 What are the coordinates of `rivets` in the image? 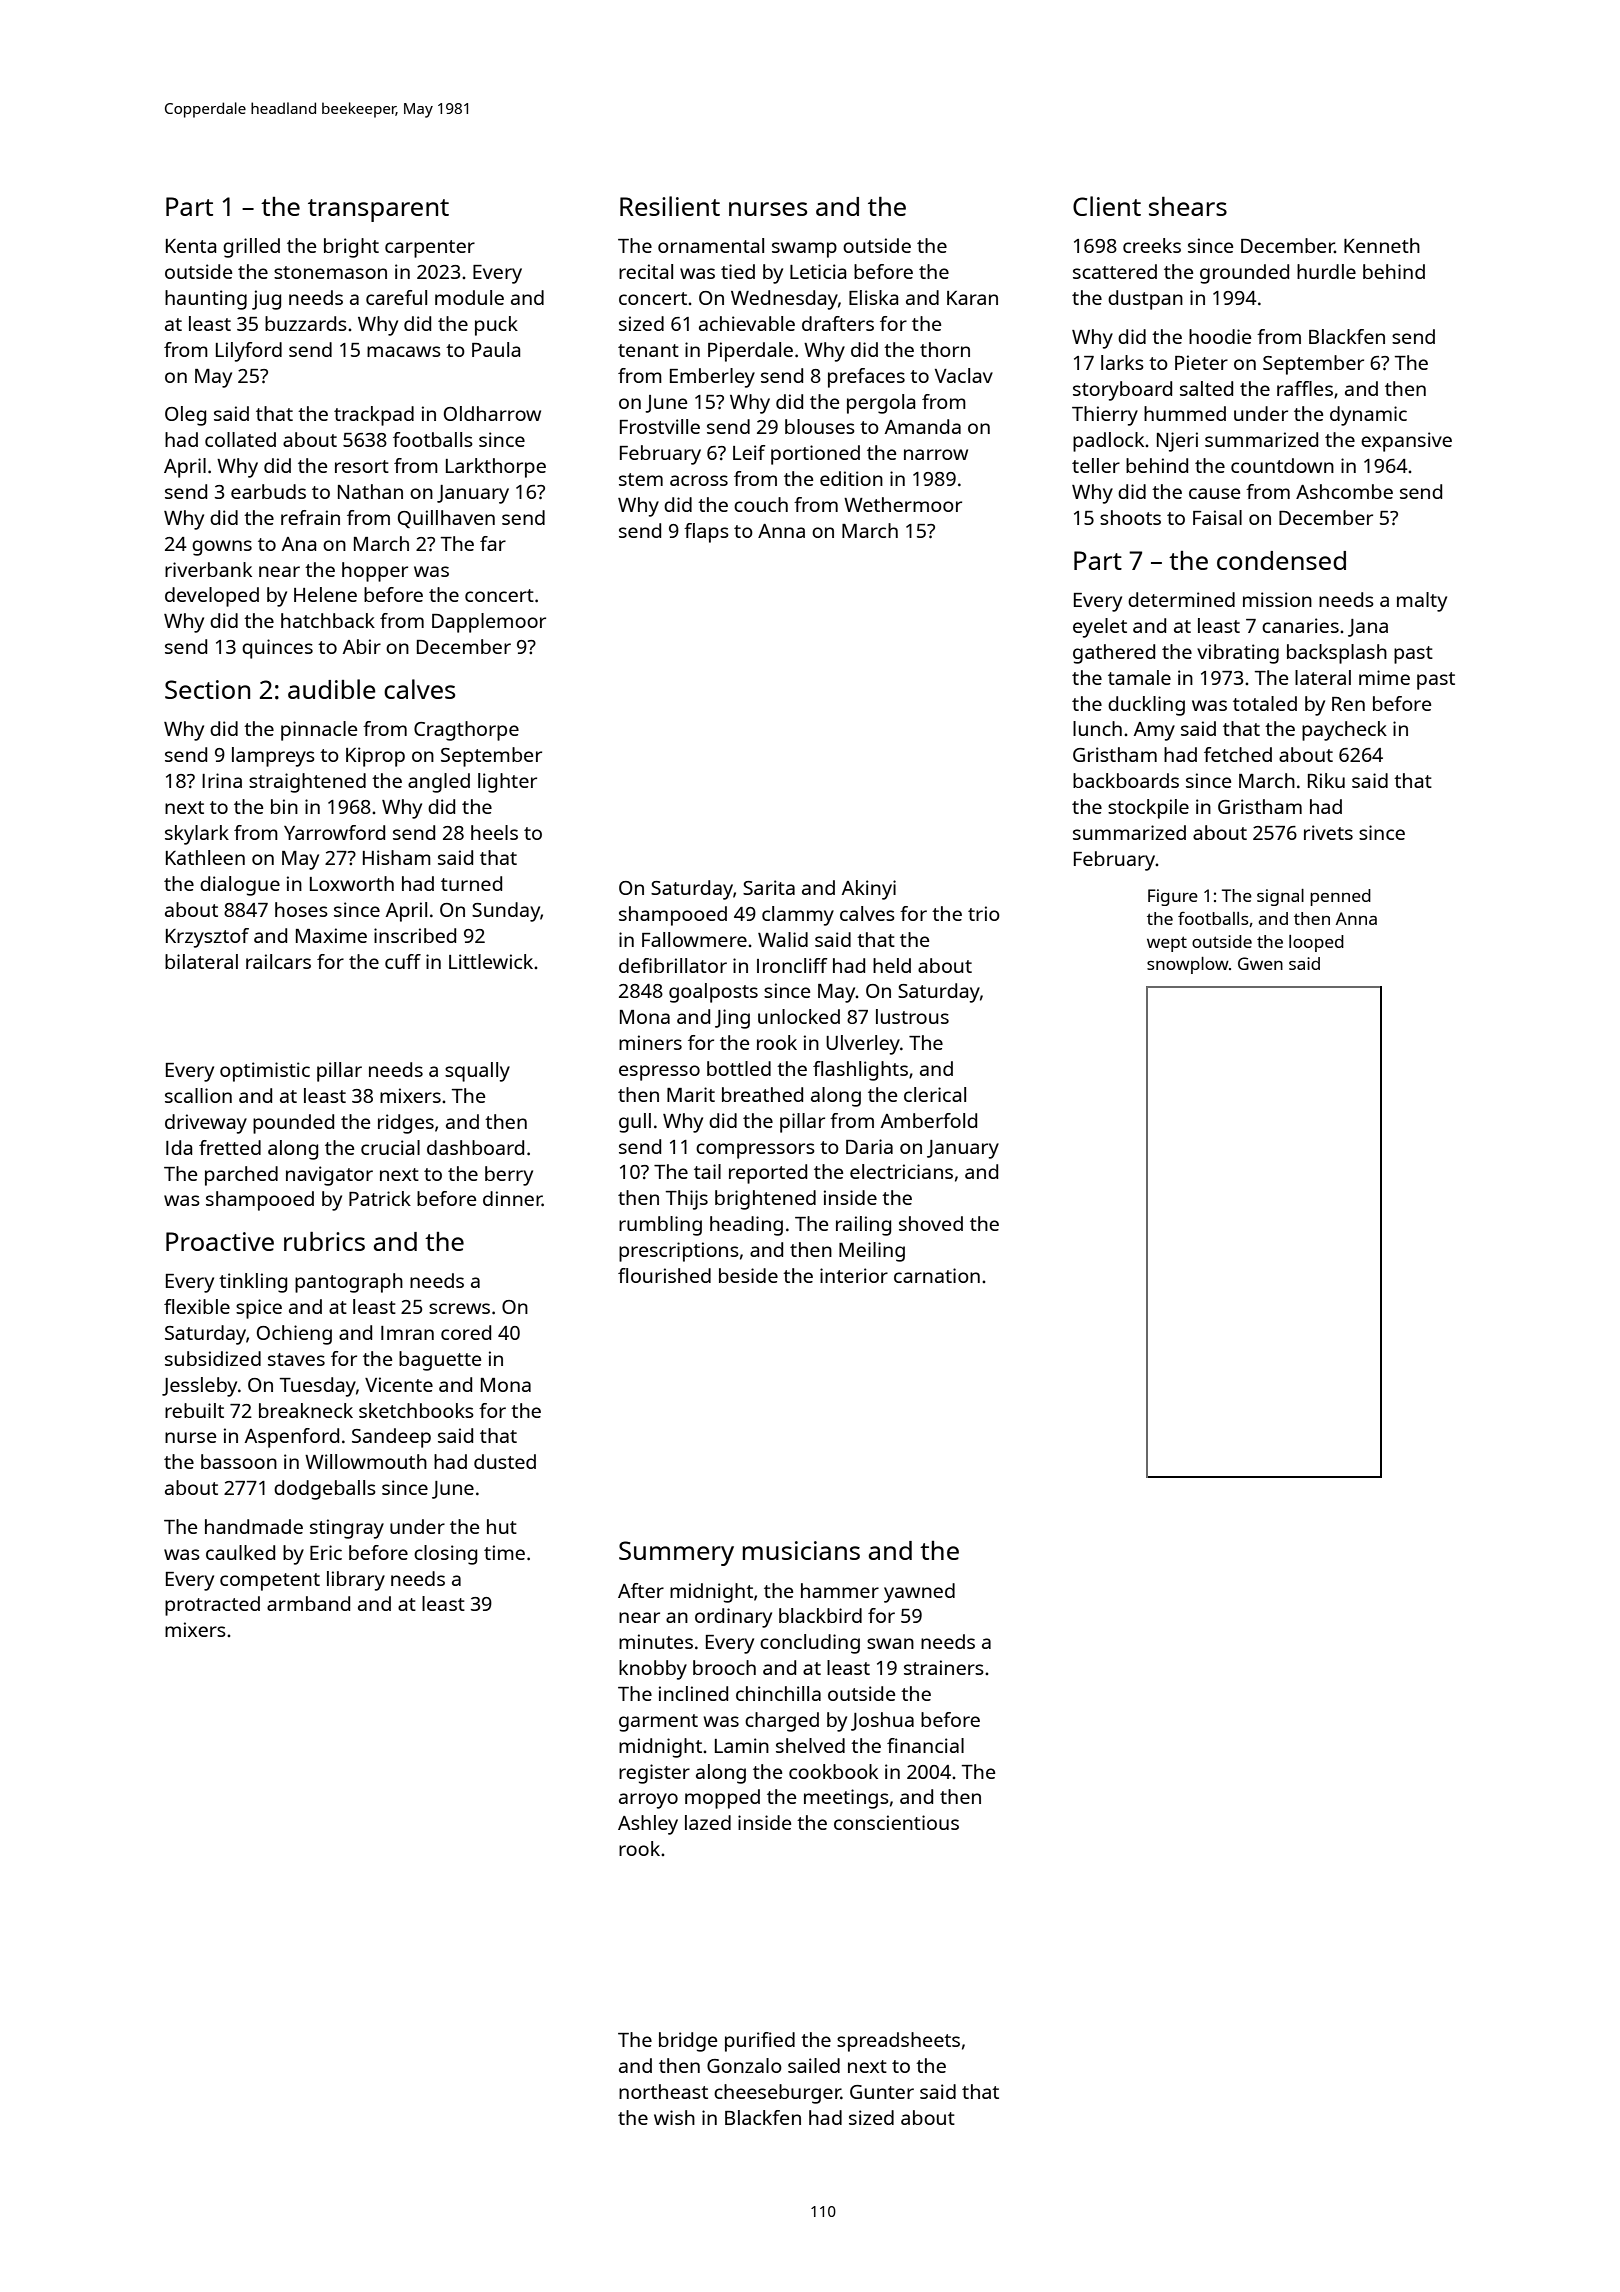 It's located at (1328, 832).
